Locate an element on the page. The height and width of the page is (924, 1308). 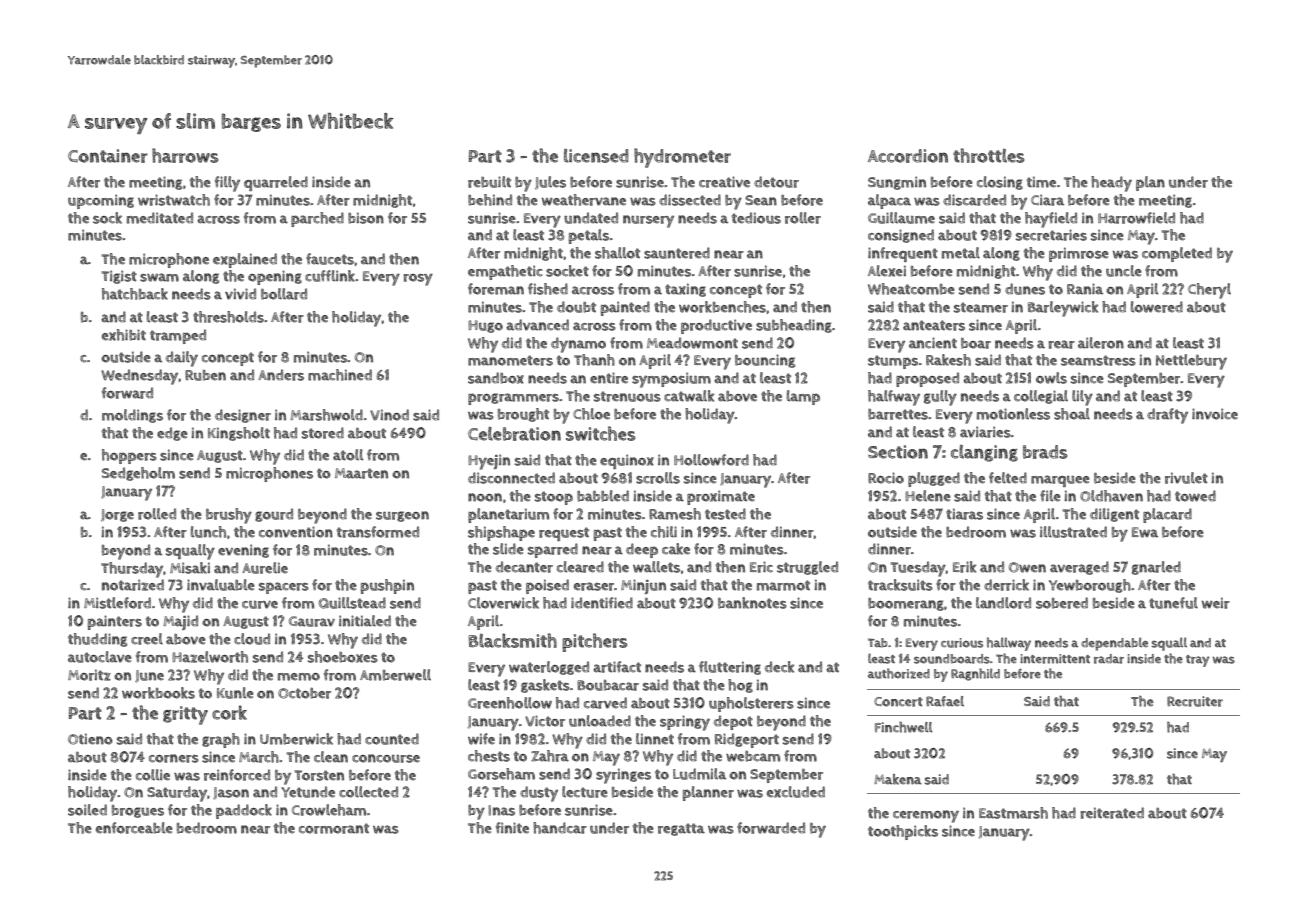
gourd is located at coordinates (274, 515).
